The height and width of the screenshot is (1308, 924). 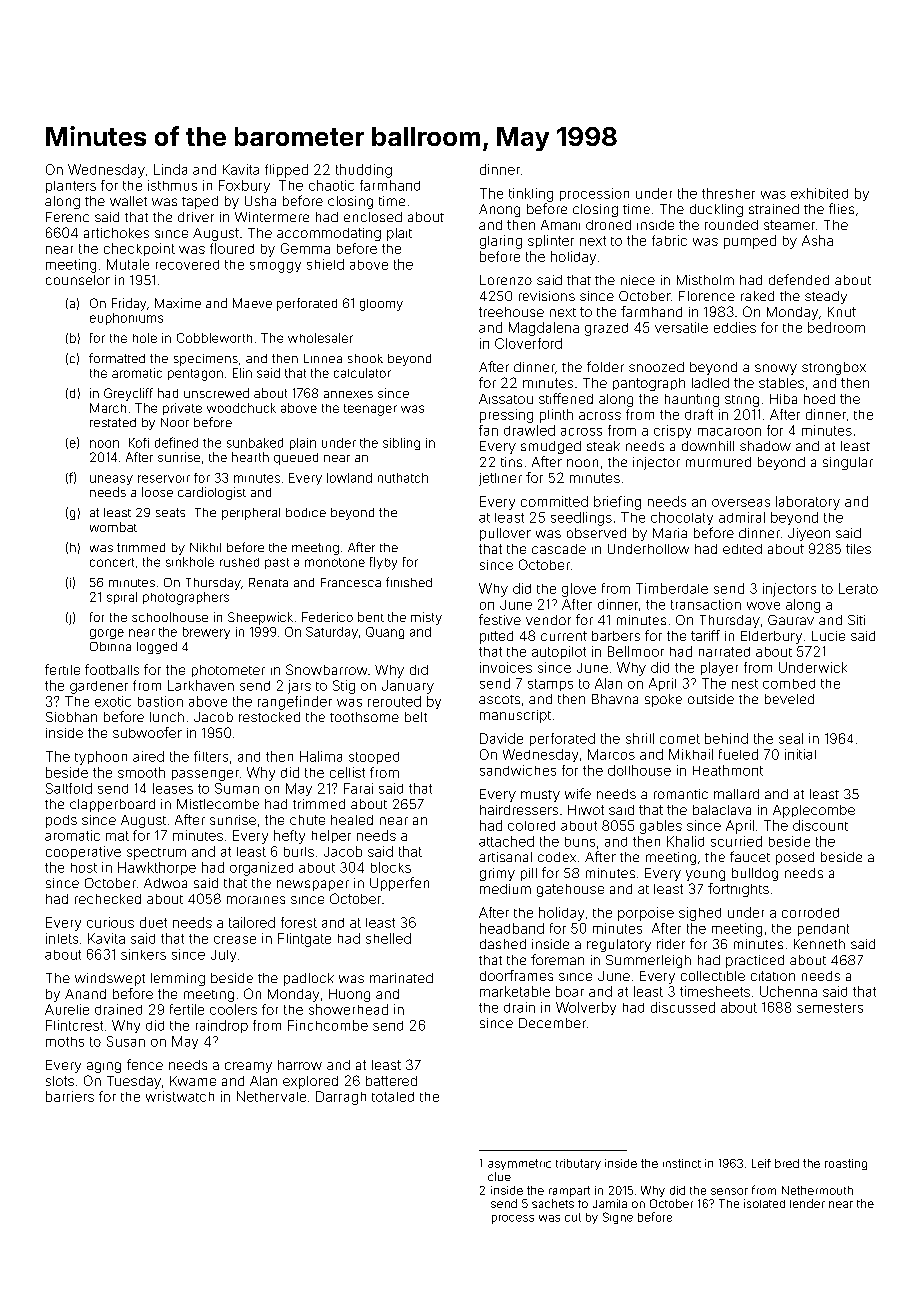 What do you see at coordinates (244, 186) in the screenshot?
I see `Foxbury` at bounding box center [244, 186].
